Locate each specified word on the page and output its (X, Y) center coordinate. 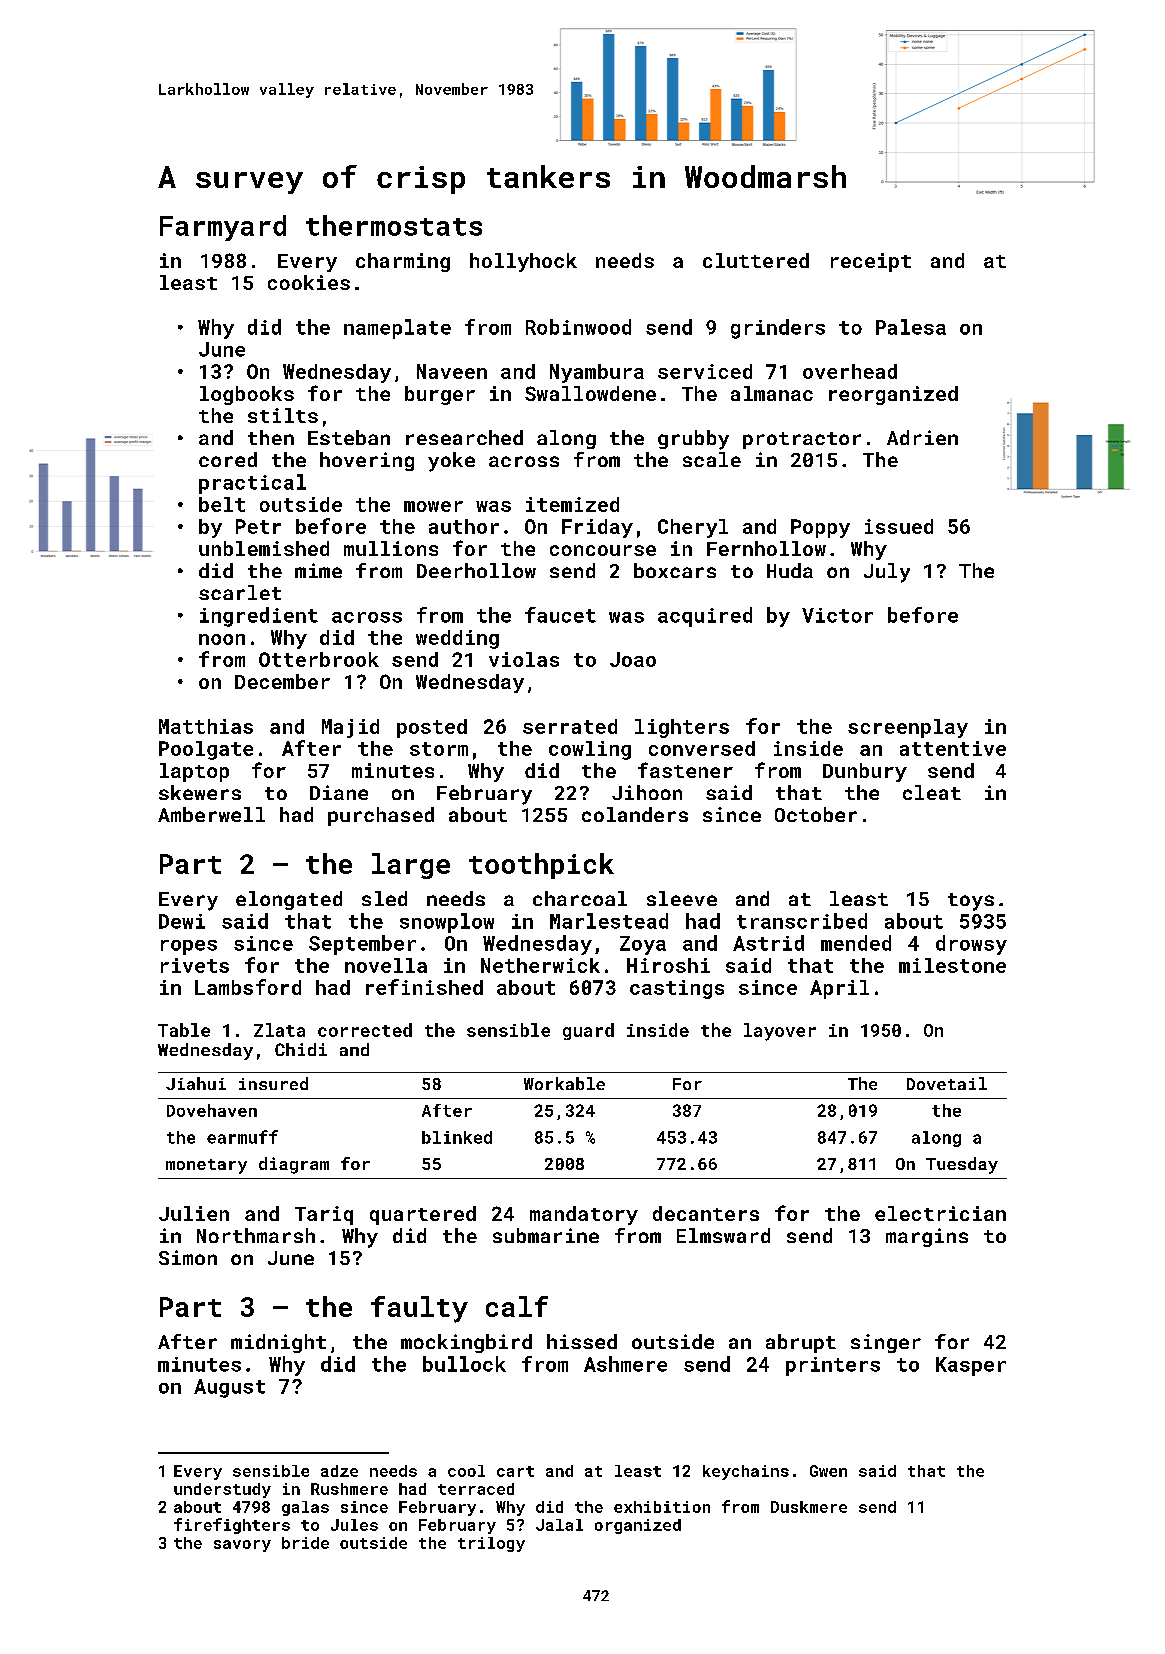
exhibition (662, 1507)
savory (242, 1546)
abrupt (801, 1343)
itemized (572, 504)
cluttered (756, 260)
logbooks (247, 395)
